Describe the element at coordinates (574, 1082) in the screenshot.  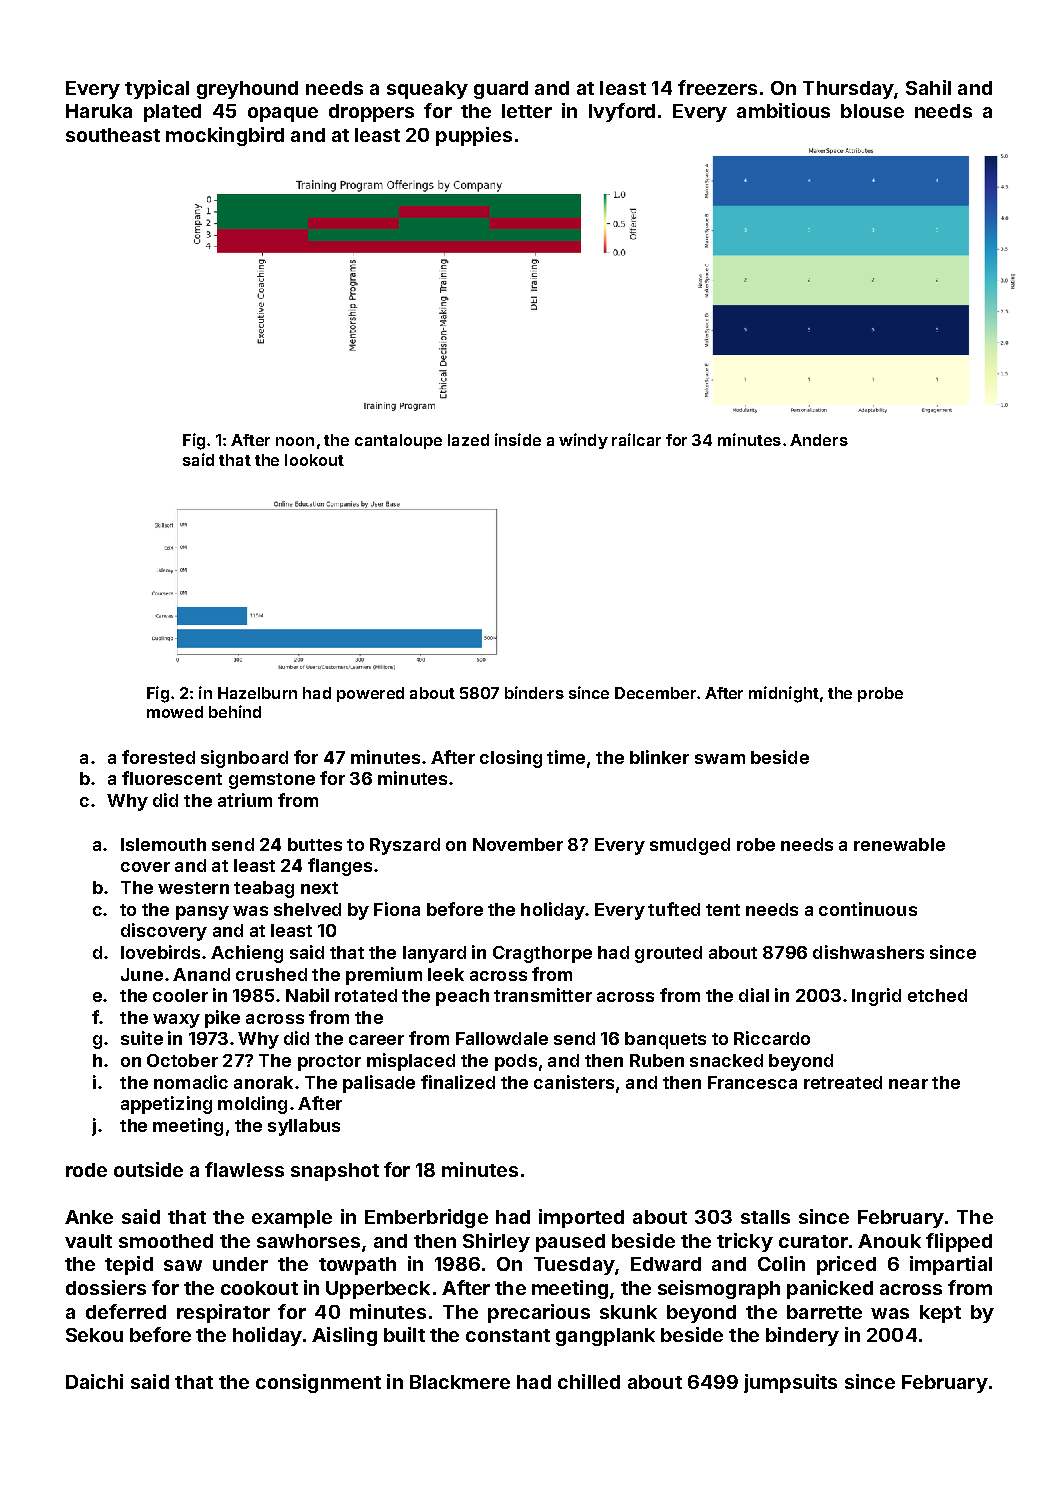
I see `canisters` at that location.
